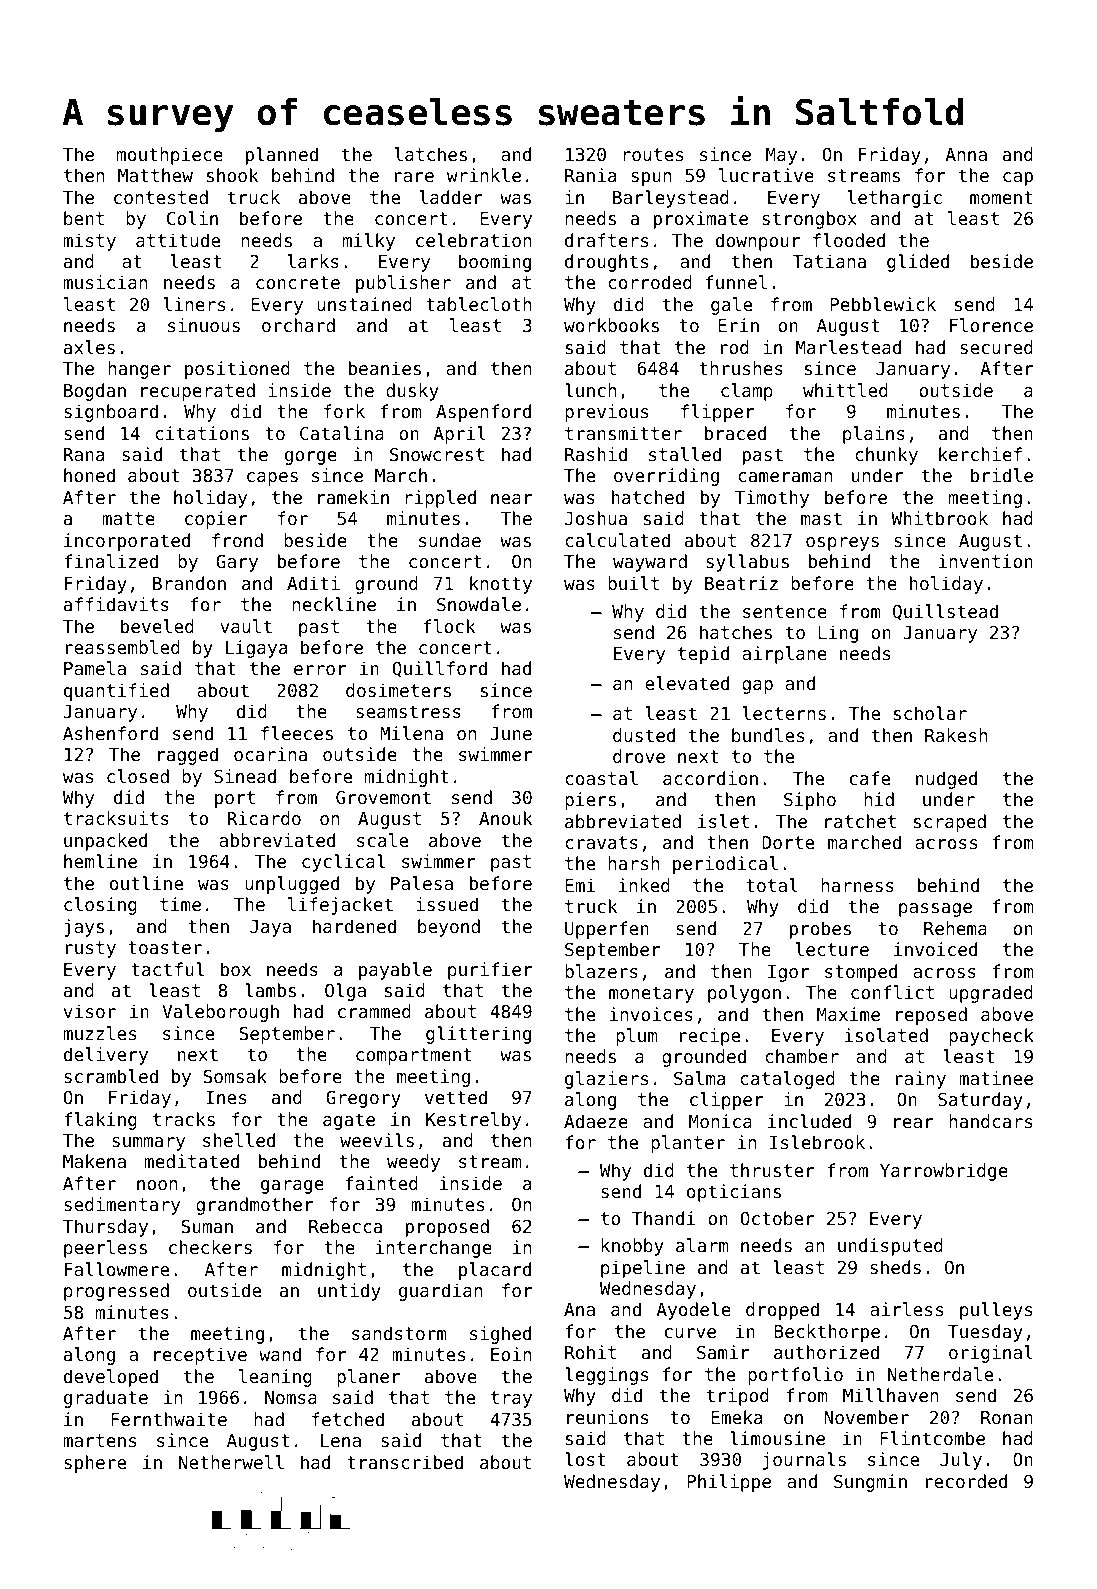 The width and height of the screenshot is (1097, 1589). What do you see at coordinates (239, 1140) in the screenshot?
I see `shelled` at bounding box center [239, 1140].
